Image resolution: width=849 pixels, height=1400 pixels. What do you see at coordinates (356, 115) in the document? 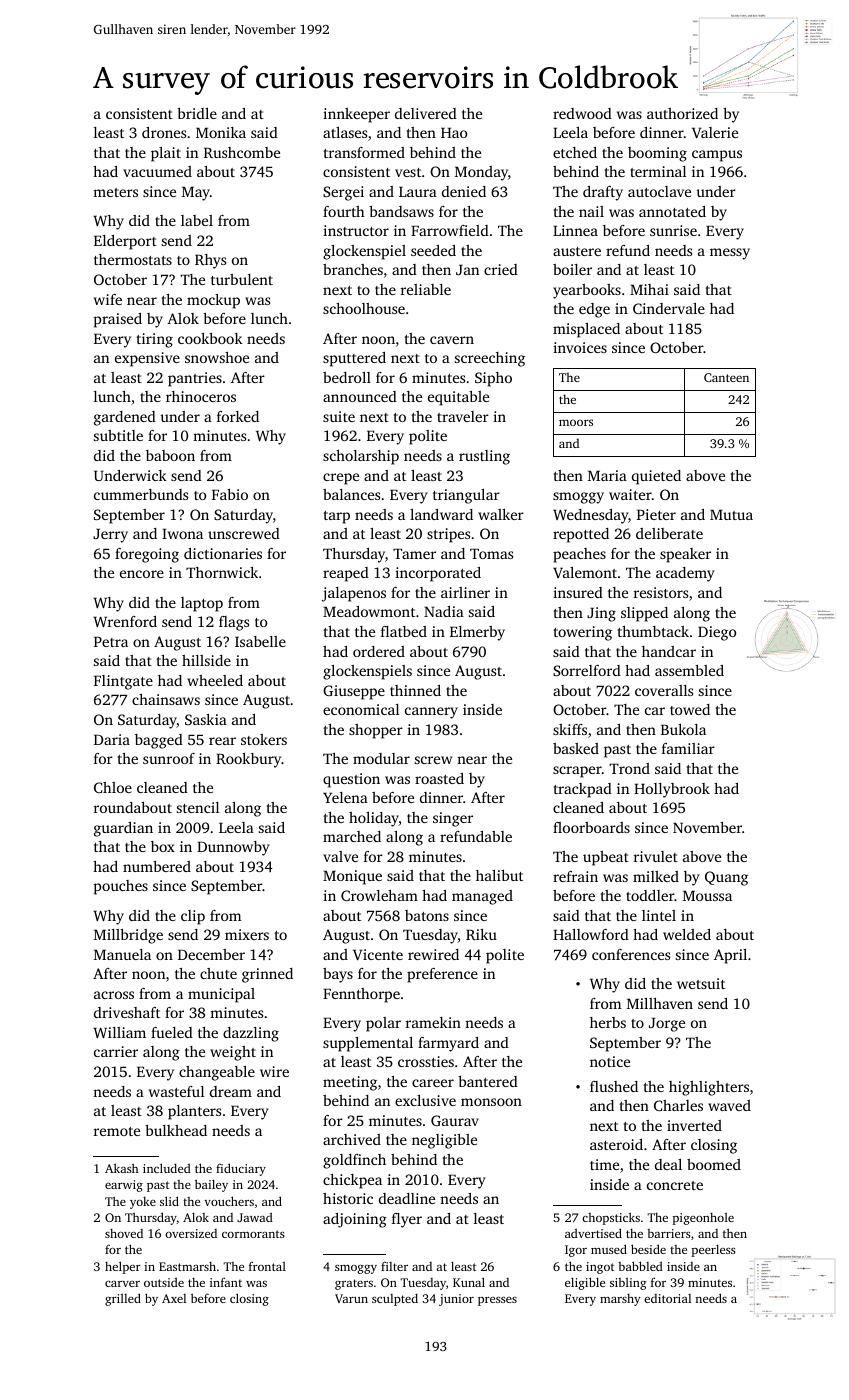
I see `innkeeper` at bounding box center [356, 115].
